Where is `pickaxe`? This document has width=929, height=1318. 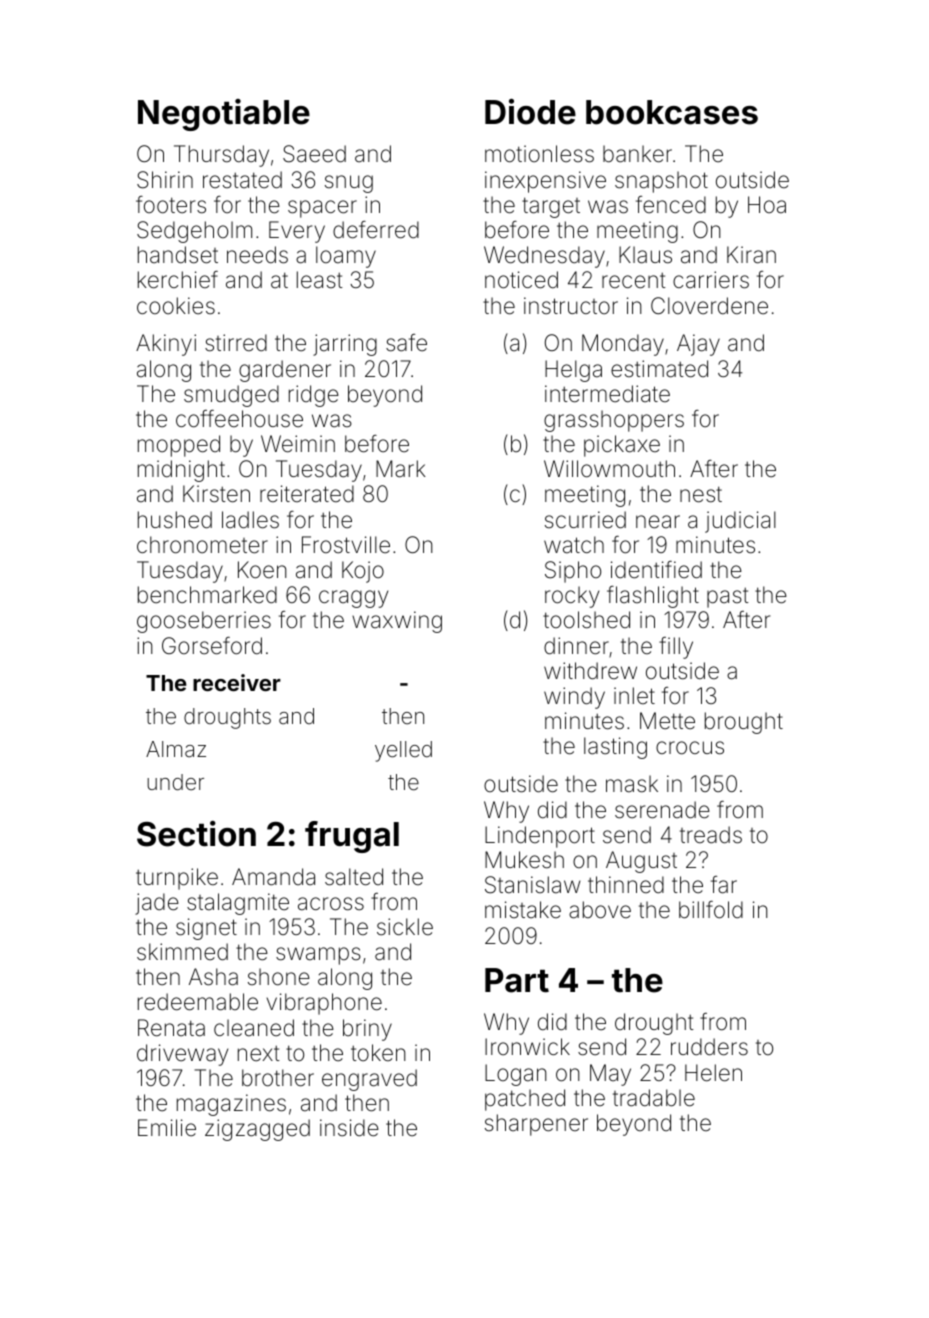 pickaxe is located at coordinates (622, 446).
